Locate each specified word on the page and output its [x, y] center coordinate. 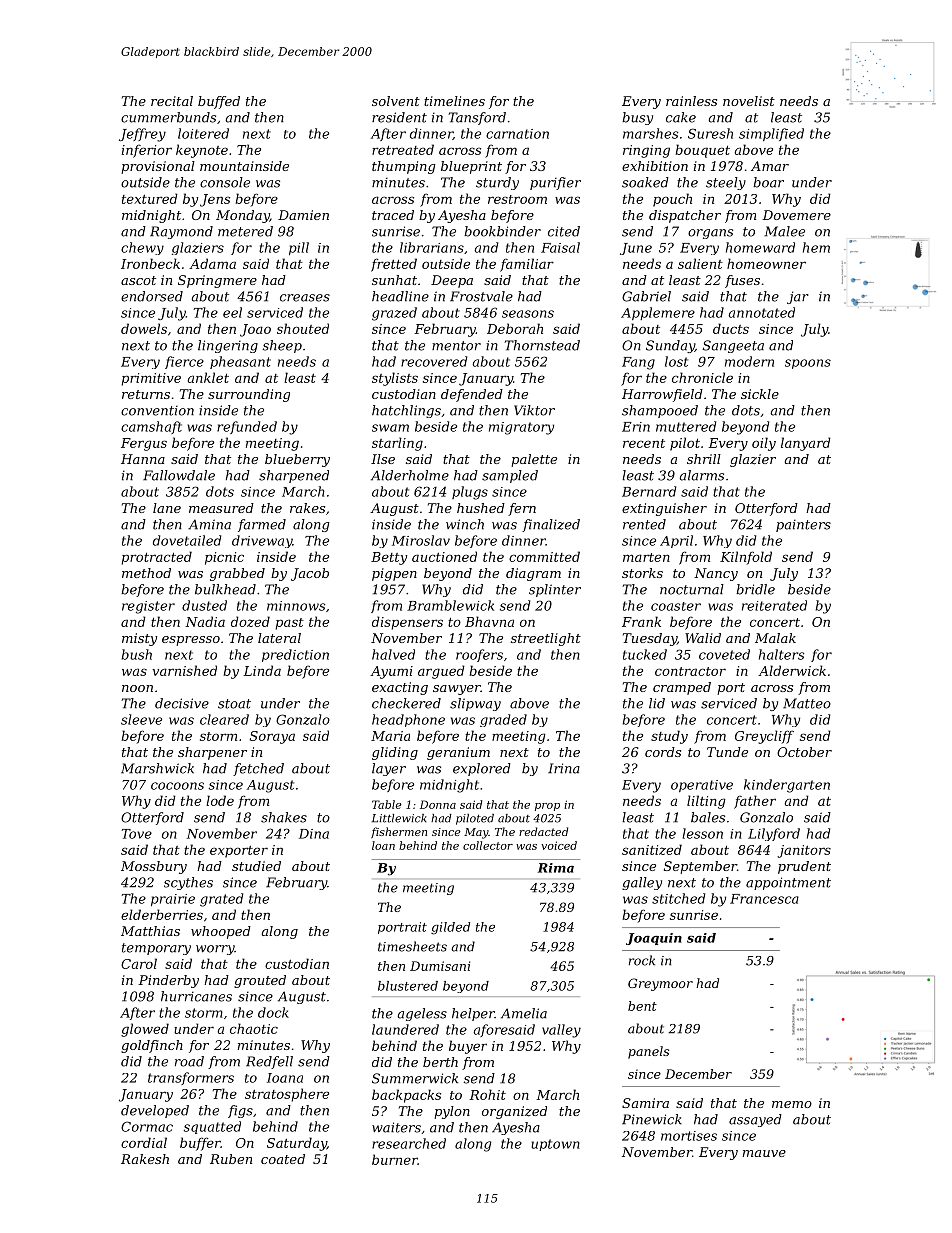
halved [393, 654]
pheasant [240, 362]
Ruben [231, 1159]
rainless [691, 101]
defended [472, 395]
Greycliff [764, 737]
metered [245, 231]
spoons [808, 364]
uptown [555, 1145]
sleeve [141, 719]
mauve [764, 1153]
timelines [454, 101]
